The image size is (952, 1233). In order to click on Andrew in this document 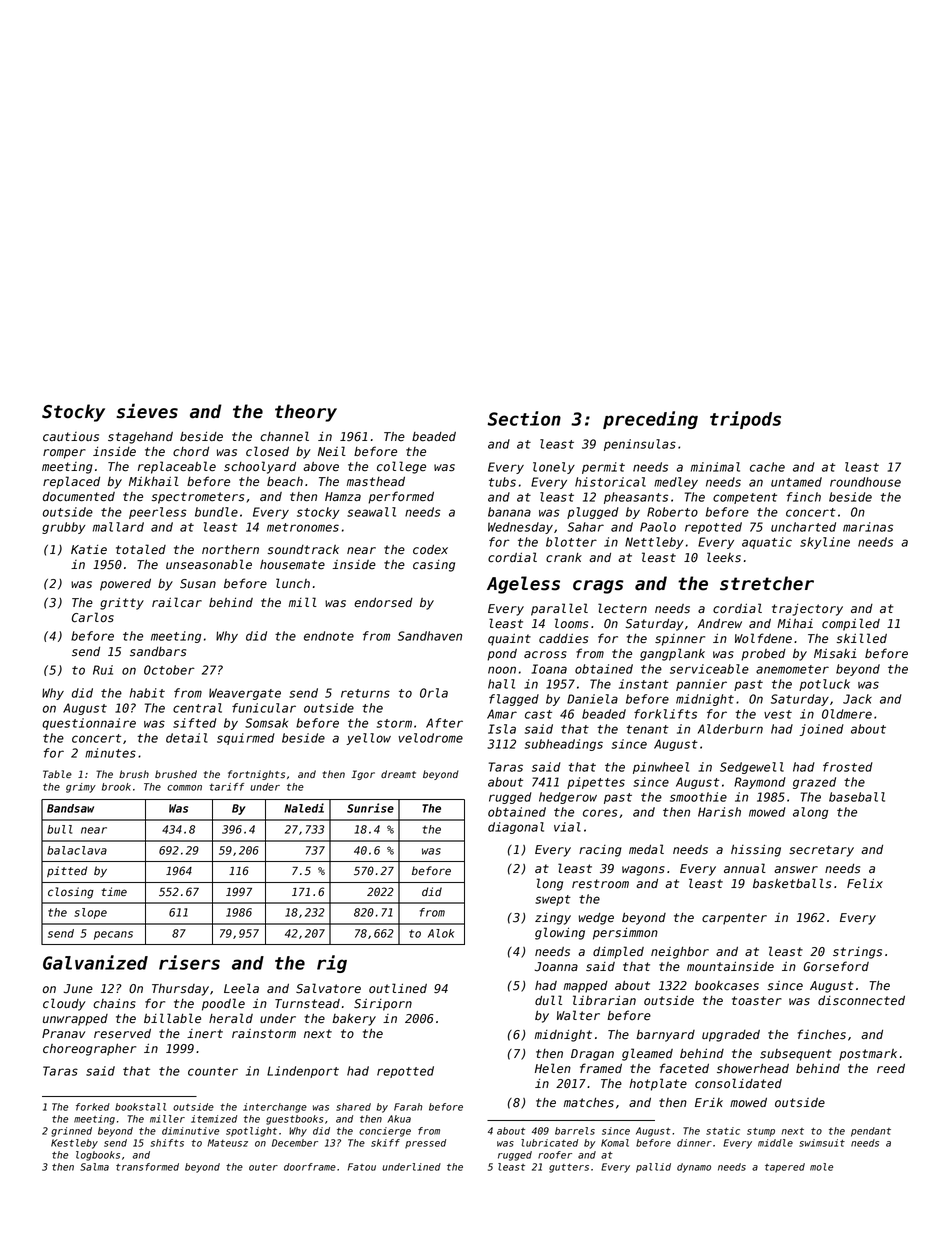, I will do `click(719, 624)`.
